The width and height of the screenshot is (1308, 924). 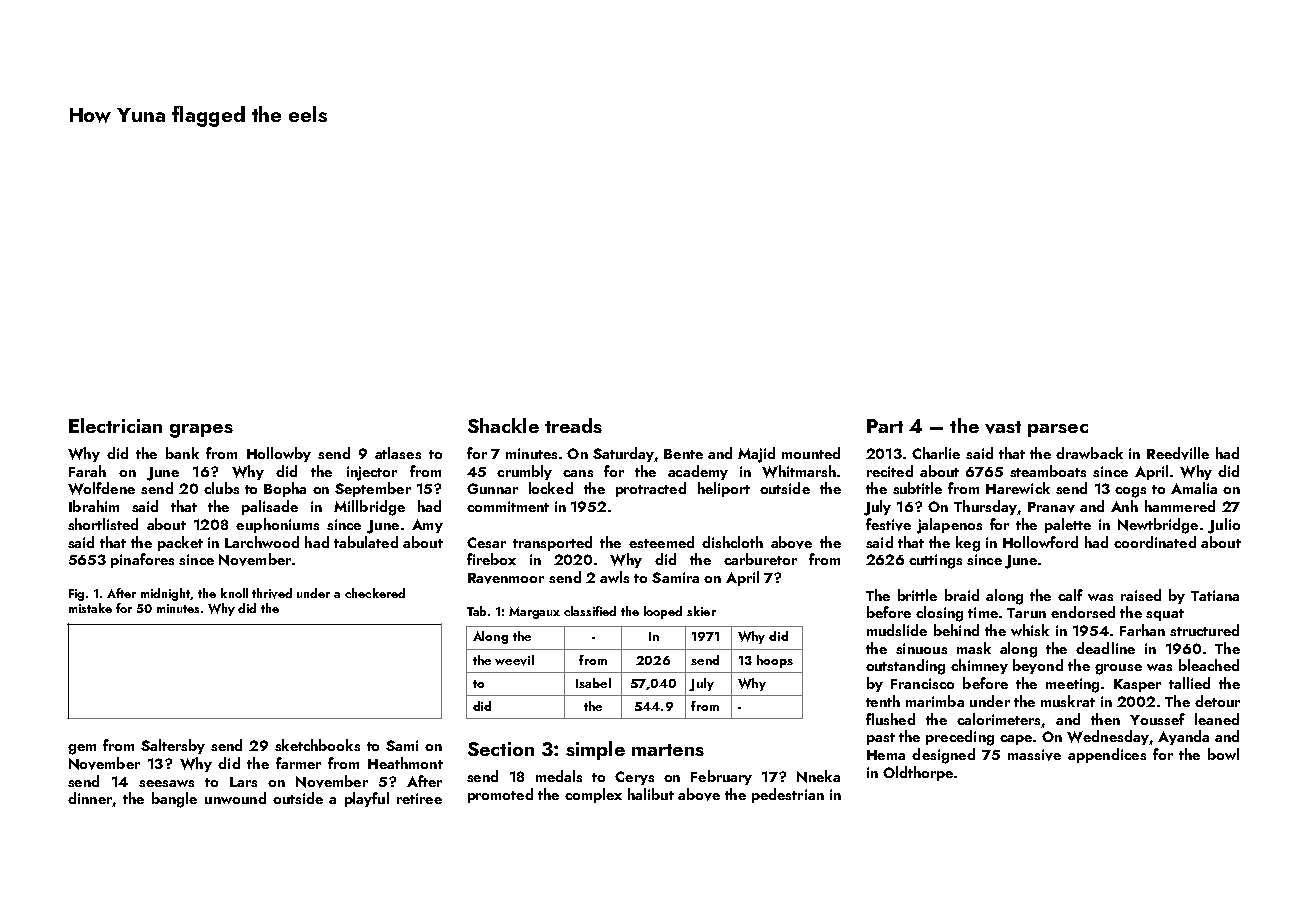 I want to click on treads, so click(x=573, y=425).
